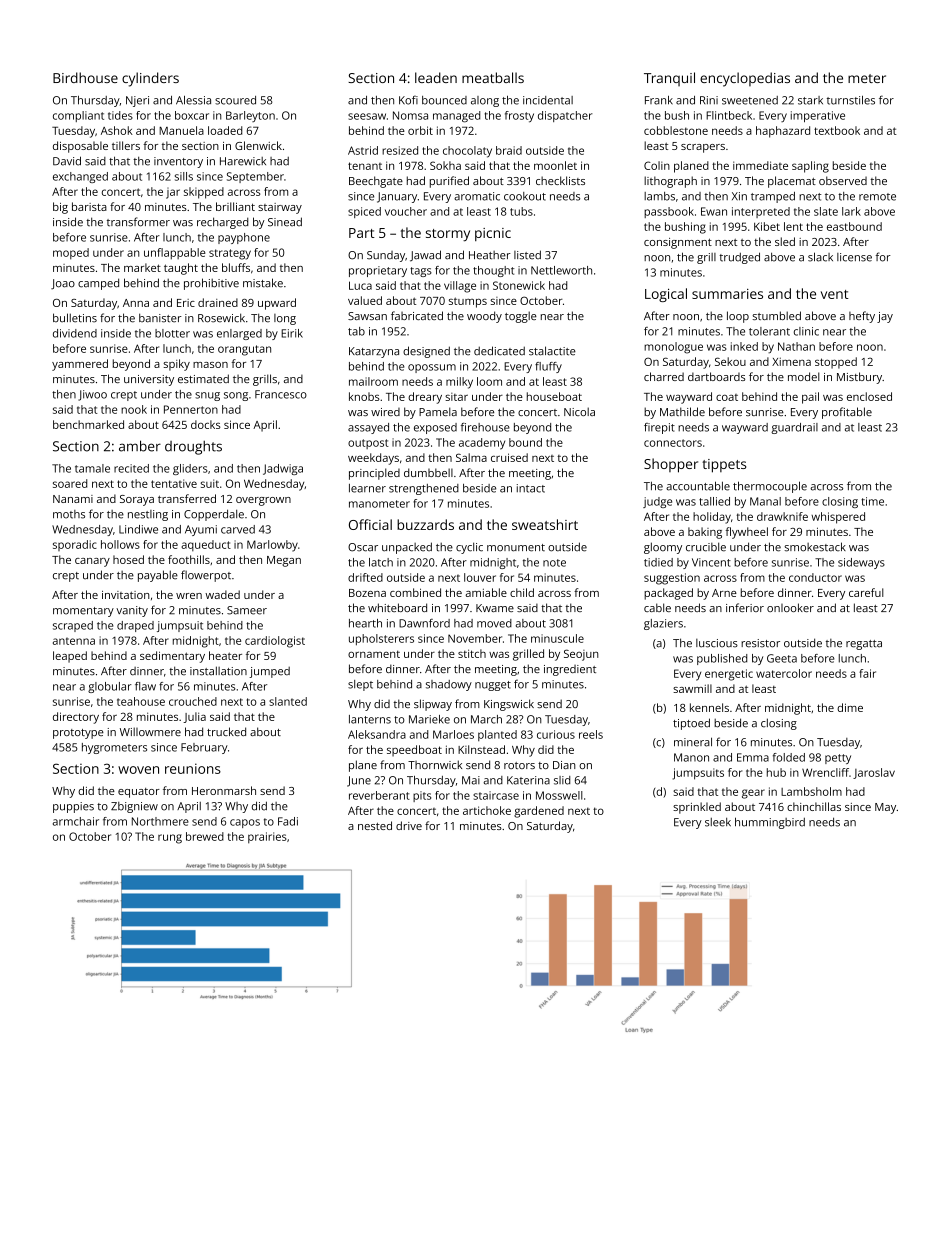 The height and width of the page is (1233, 952). What do you see at coordinates (85, 77) in the page?
I see `Birdhouse` at bounding box center [85, 77].
